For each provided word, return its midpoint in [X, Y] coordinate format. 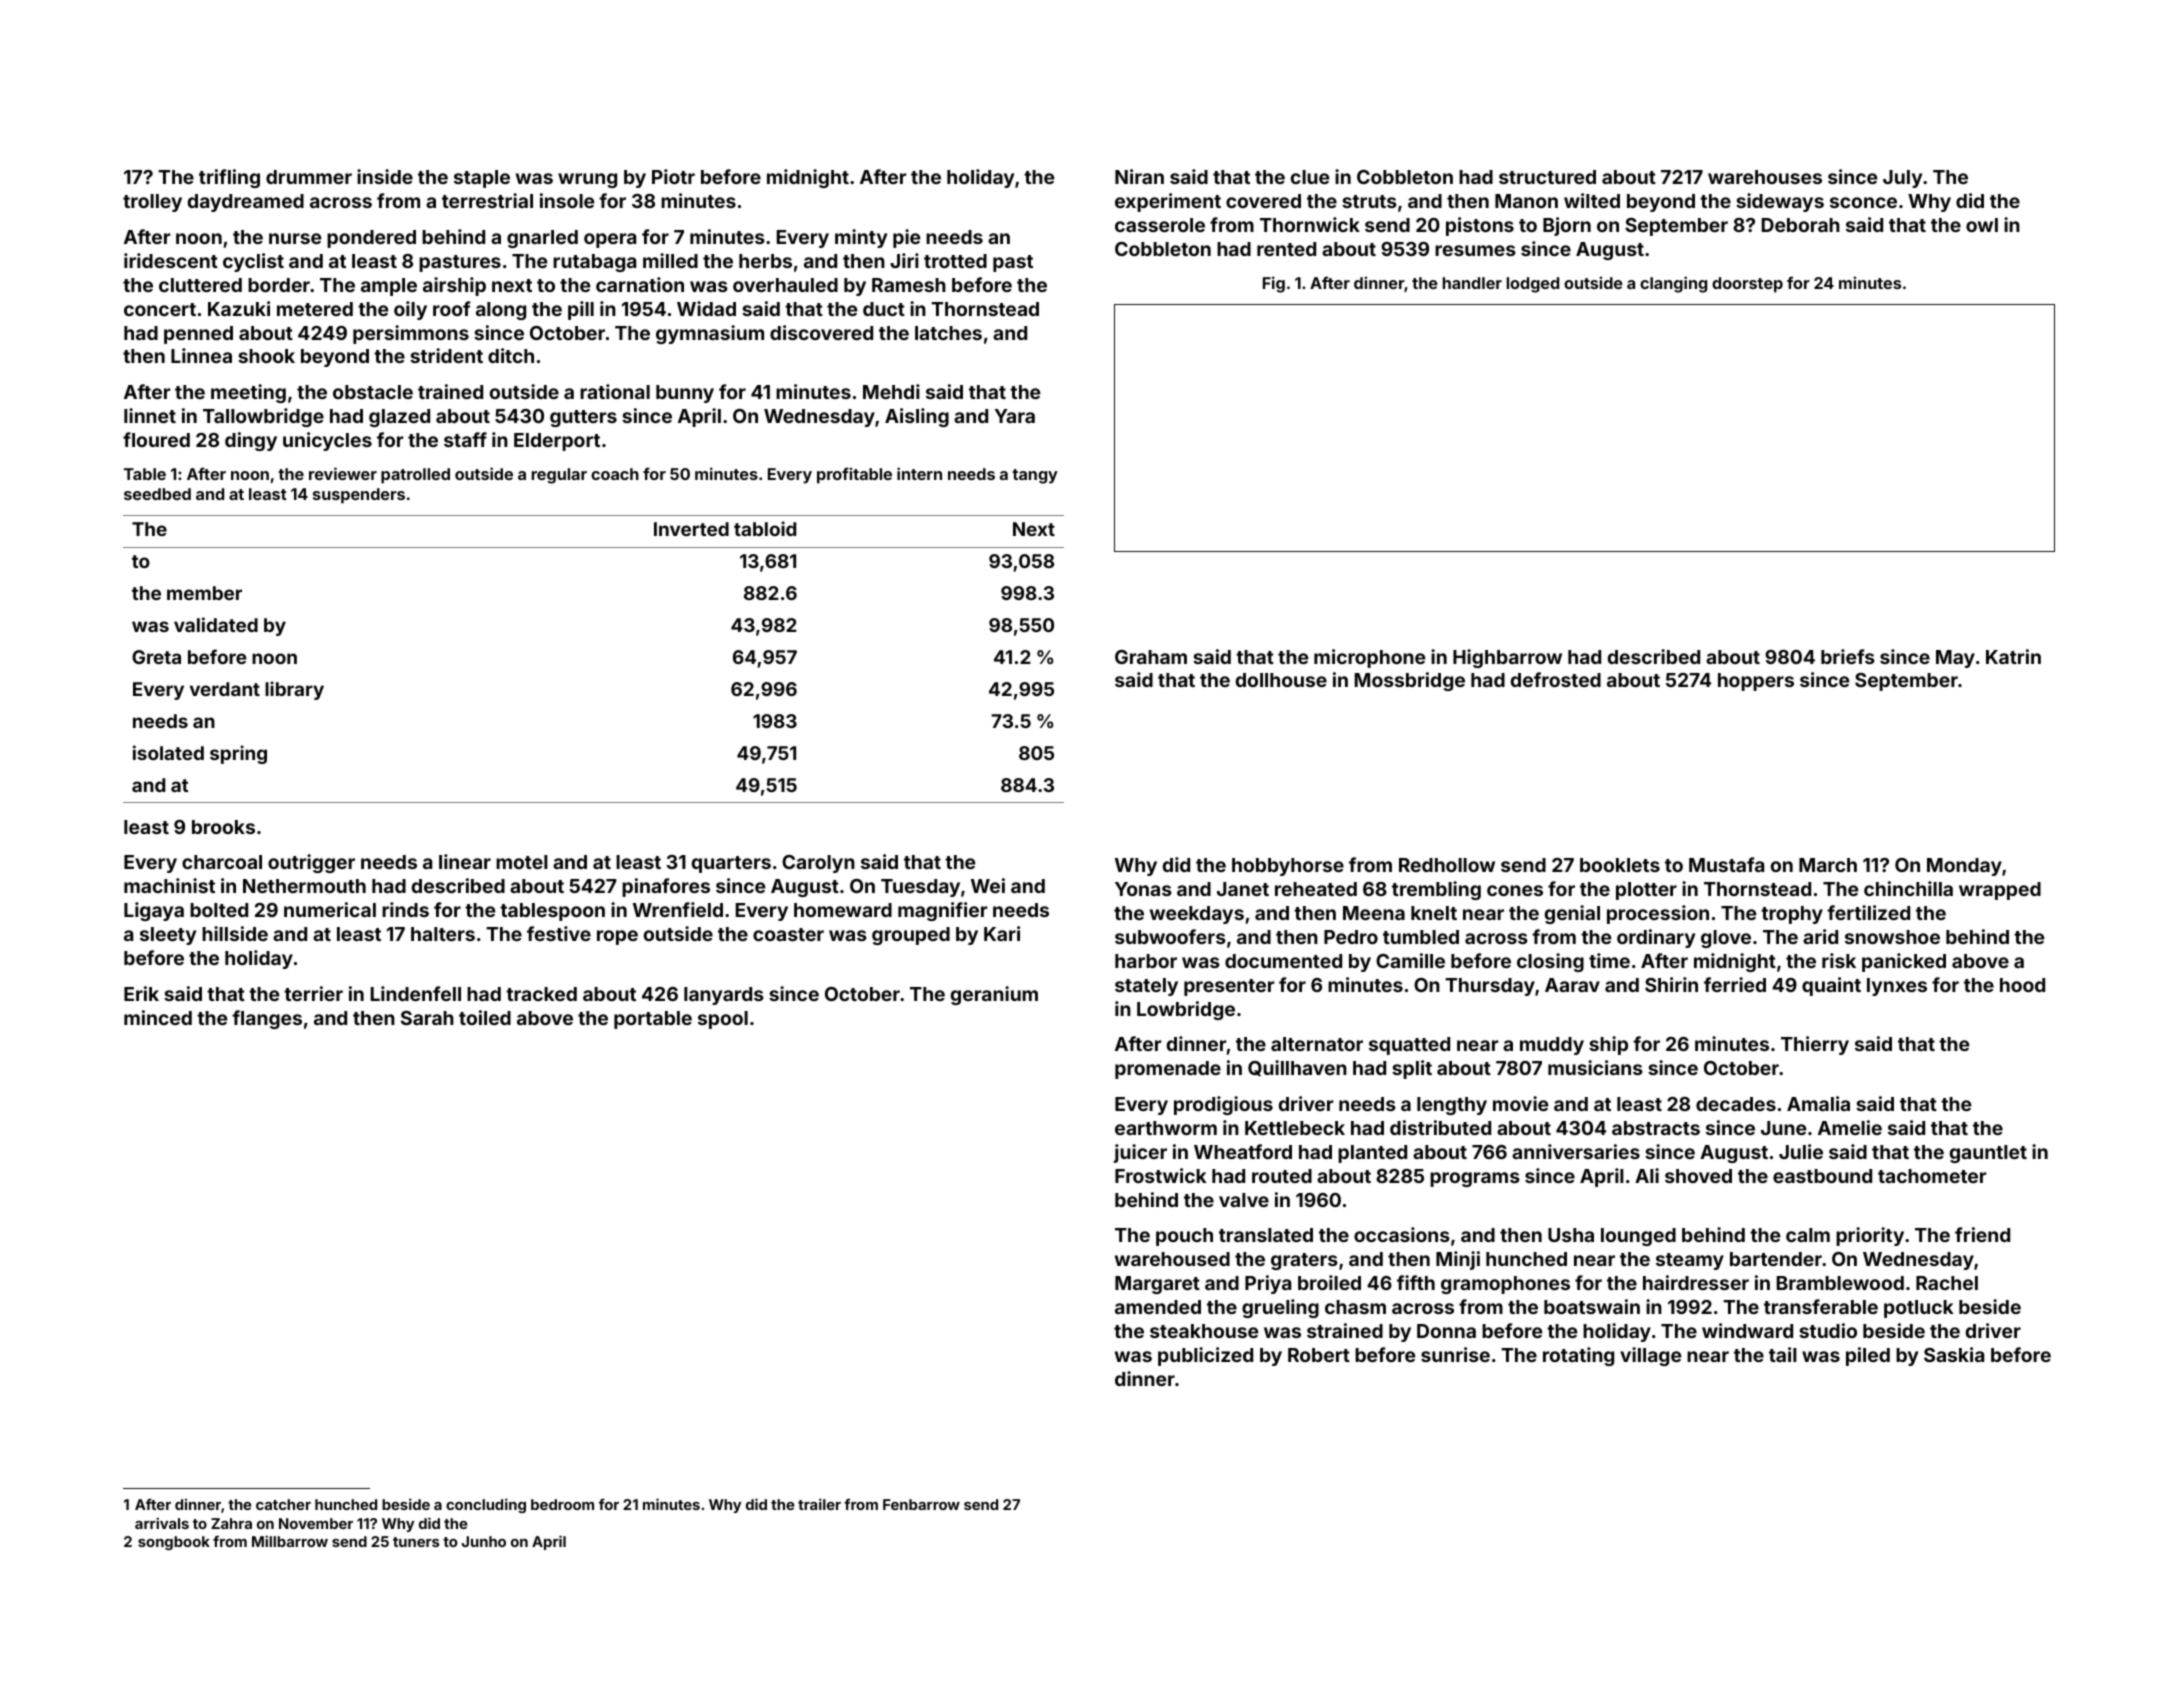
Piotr [673, 176]
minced [158, 1017]
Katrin [2013, 656]
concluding [486, 1505]
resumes [1475, 250]
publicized [1205, 1356]
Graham [1151, 657]
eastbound [1822, 1176]
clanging [1673, 284]
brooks [223, 827]
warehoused [1172, 1259]
